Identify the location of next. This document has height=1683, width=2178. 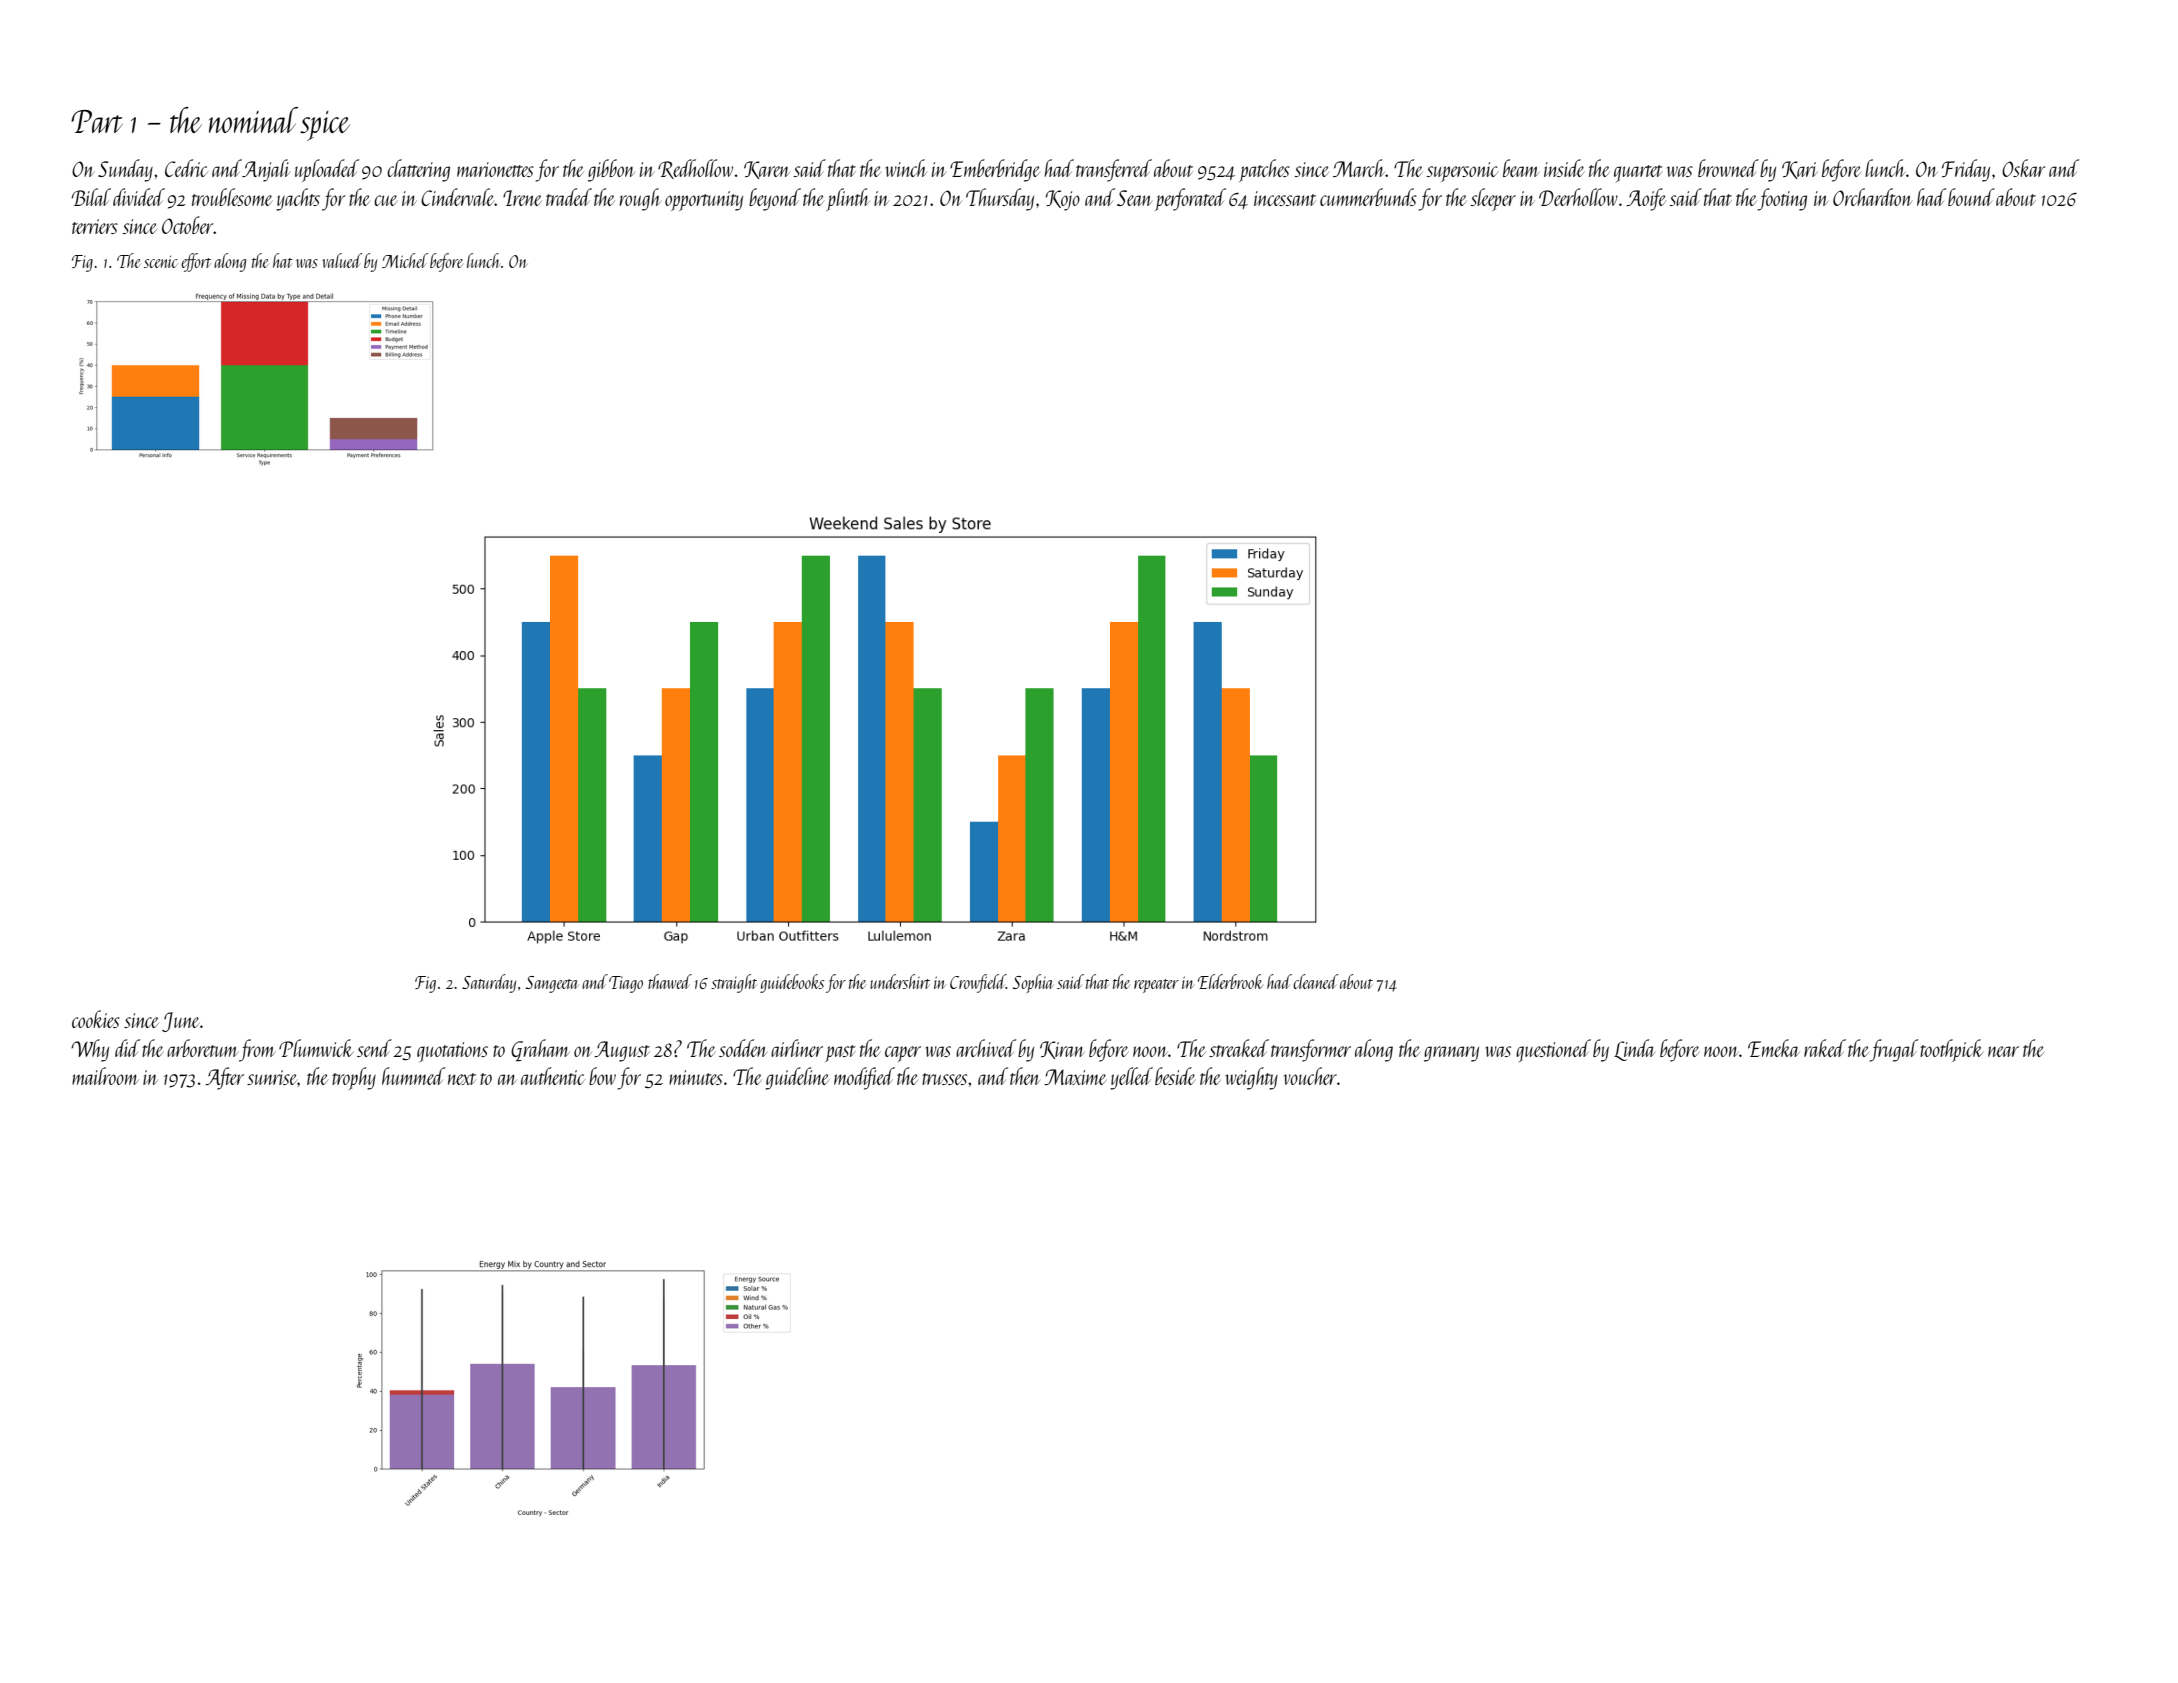
(462, 1079).
